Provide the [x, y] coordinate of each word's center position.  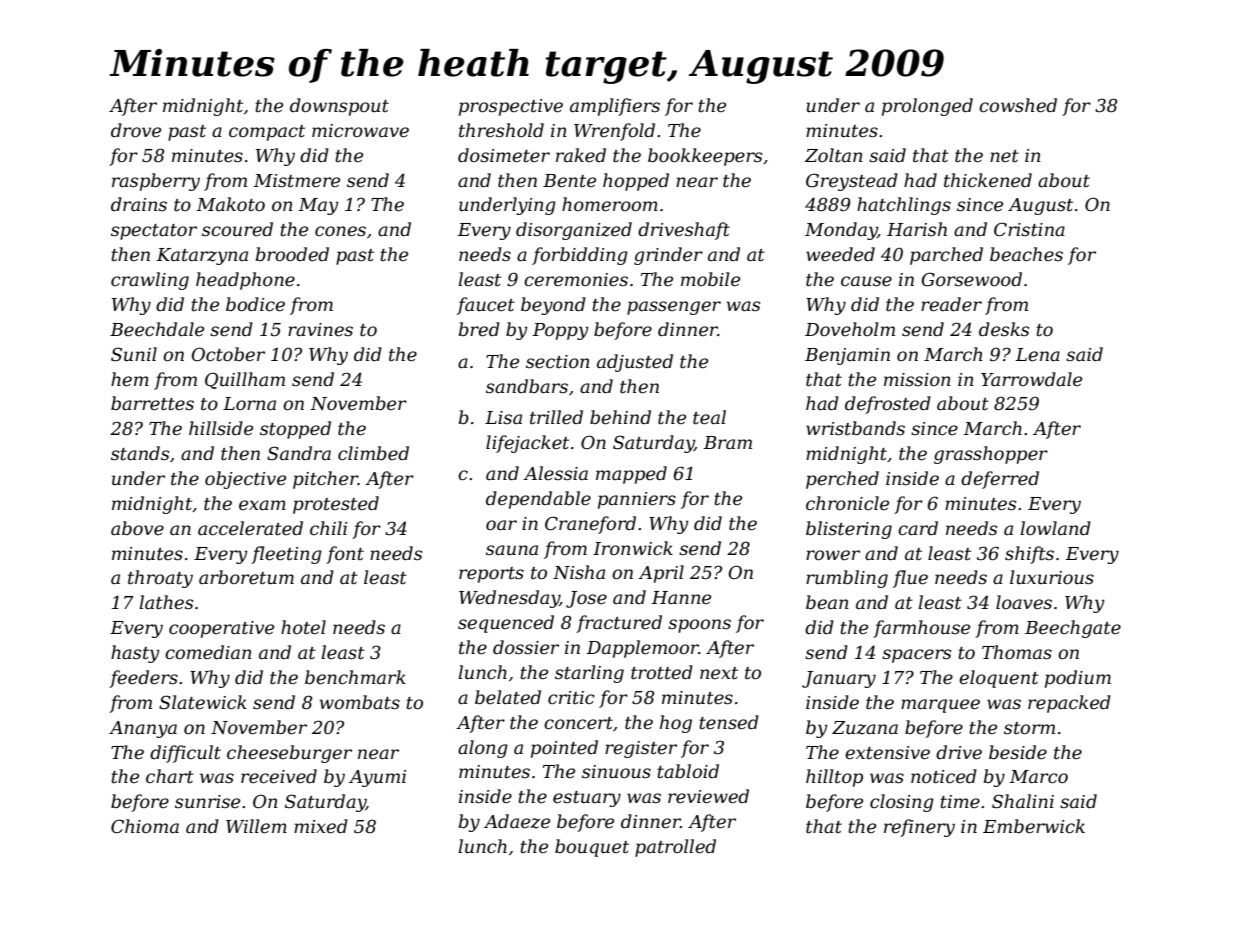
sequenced [506, 624]
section [558, 362]
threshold [501, 130]
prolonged [927, 107]
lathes [166, 602]
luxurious [1052, 577]
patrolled [675, 848]
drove [136, 130]
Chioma [145, 826]
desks [1004, 329]
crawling [150, 281]
